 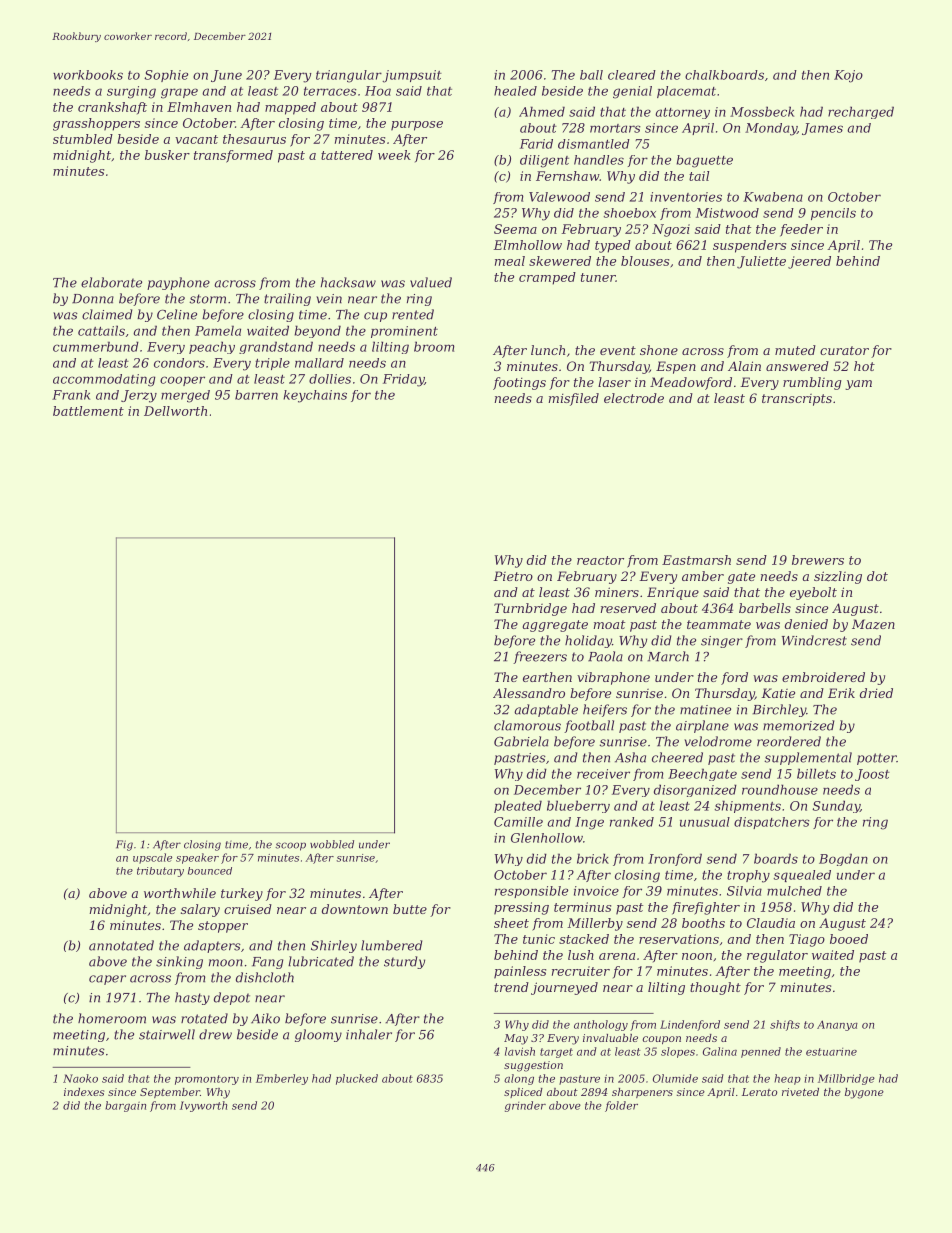 What do you see at coordinates (412, 76) in the page?
I see `jumpsuit` at bounding box center [412, 76].
